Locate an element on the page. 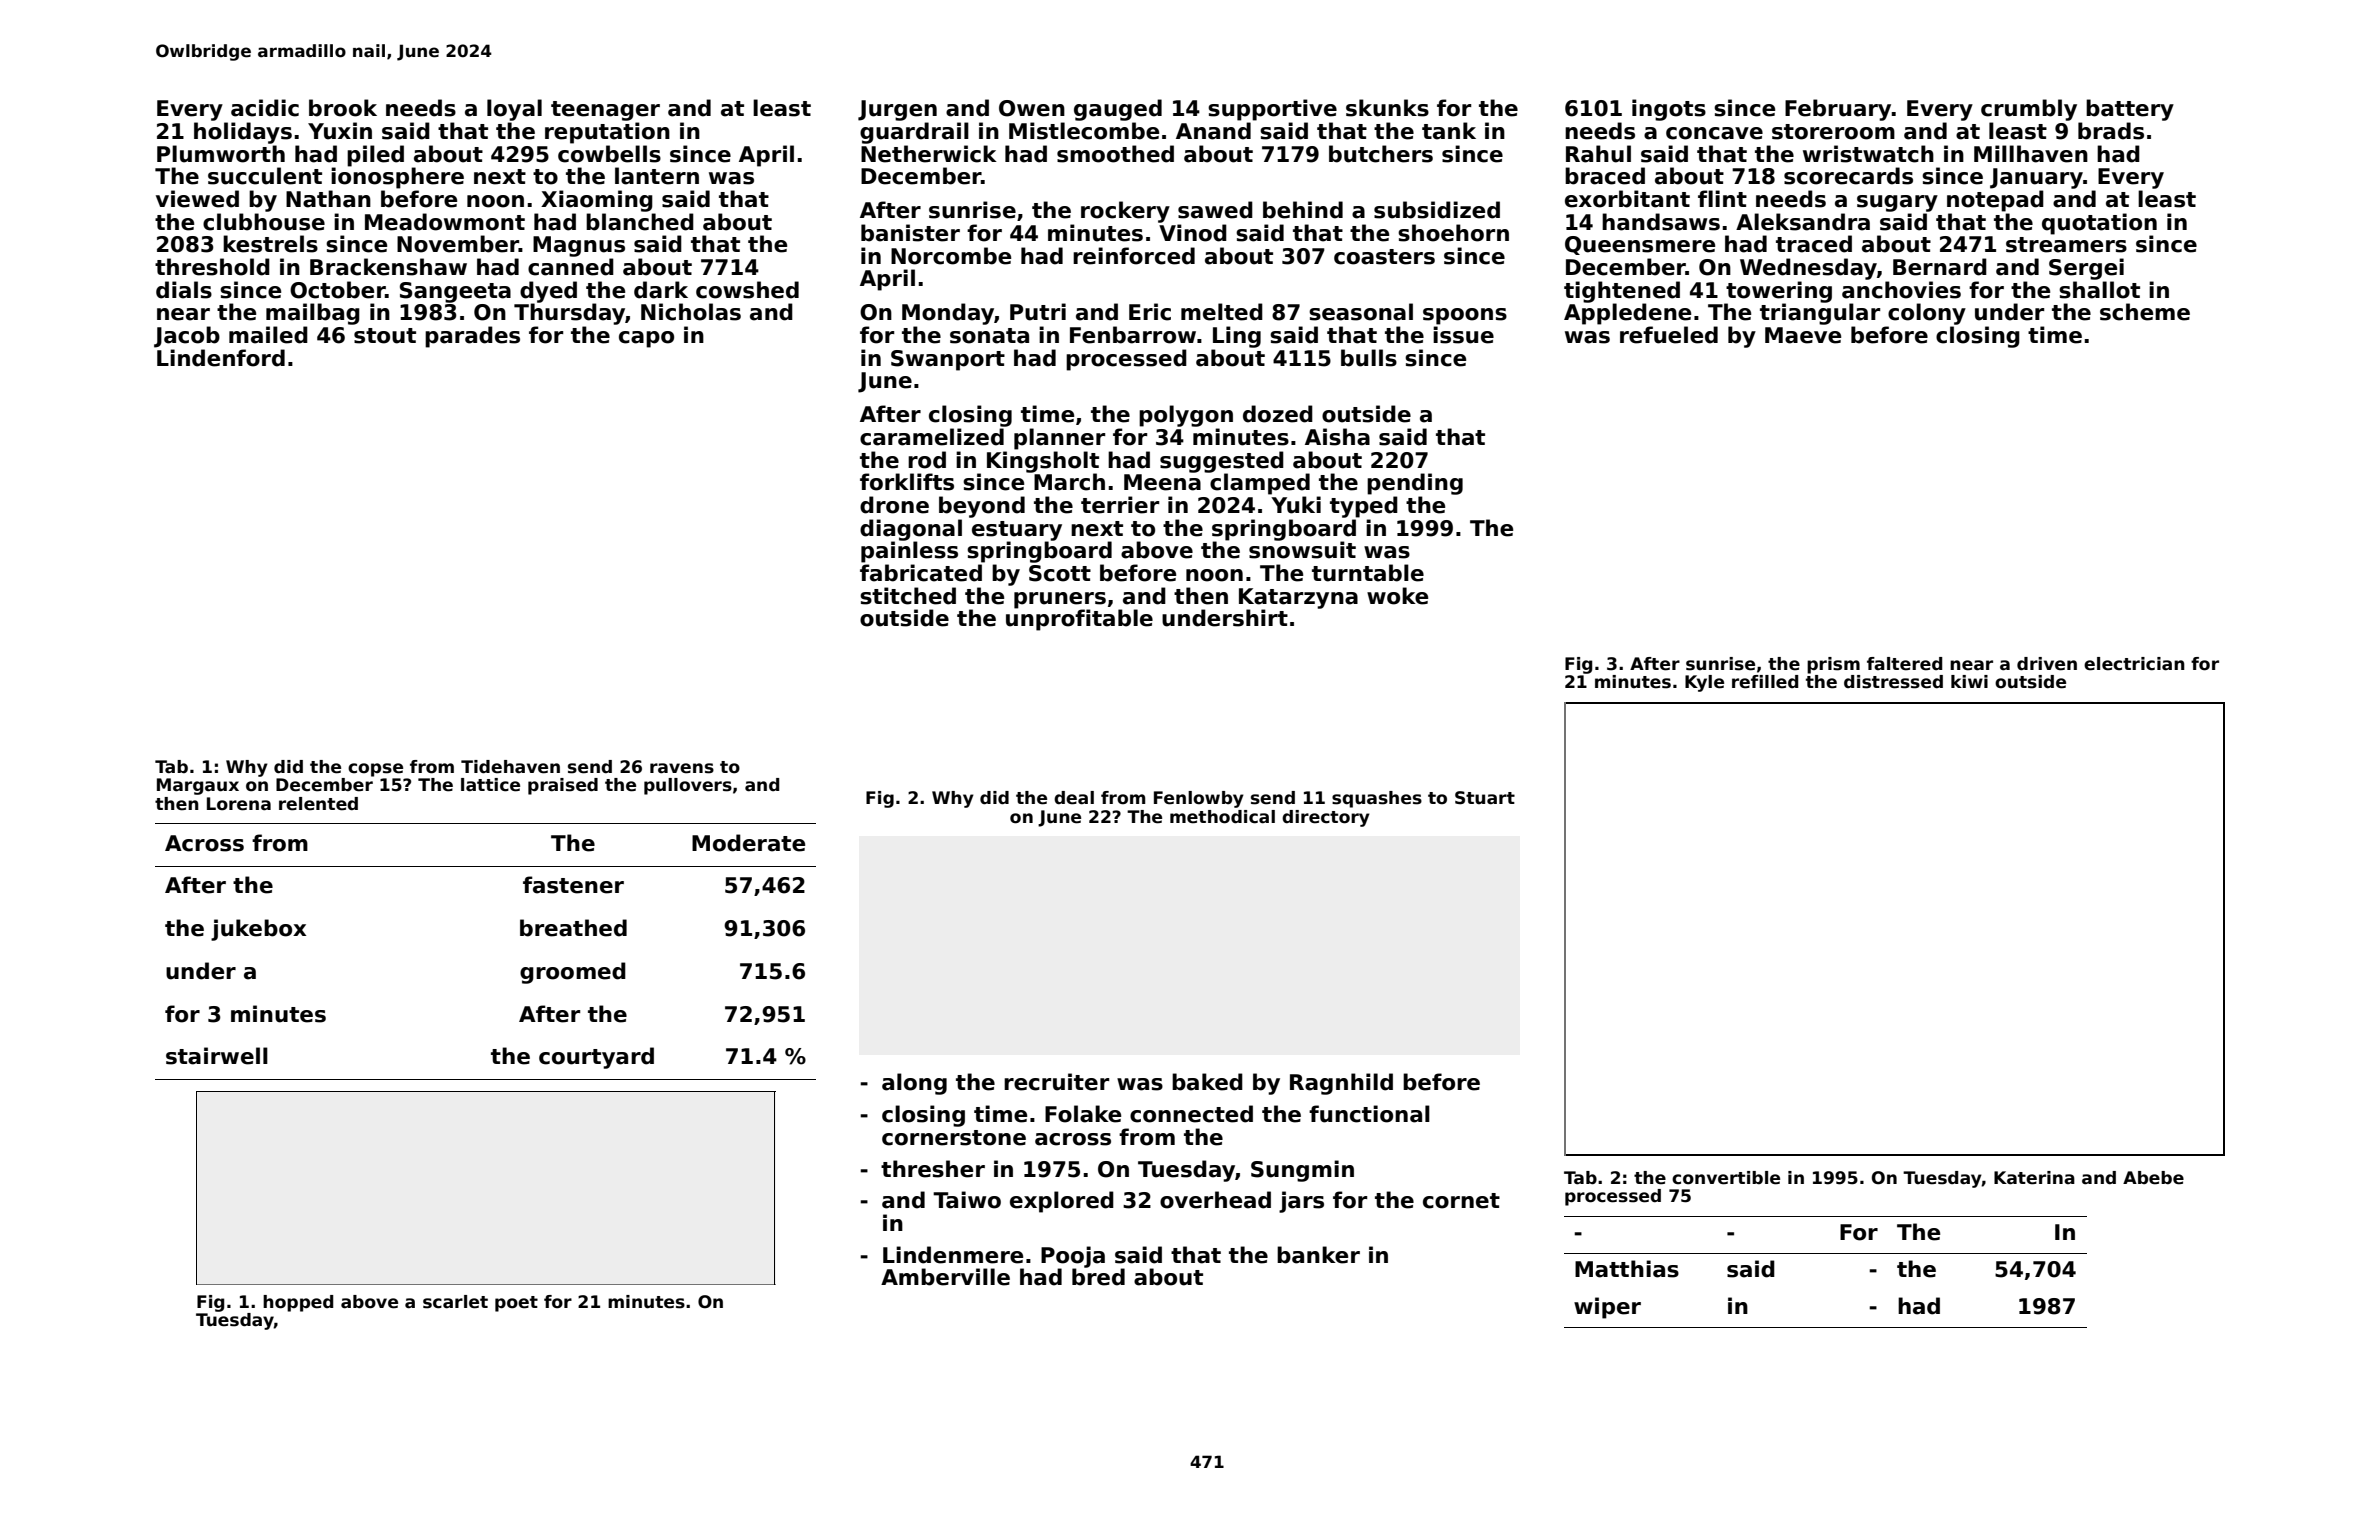 The height and width of the page is (1540, 2380). pending is located at coordinates (1415, 484).
